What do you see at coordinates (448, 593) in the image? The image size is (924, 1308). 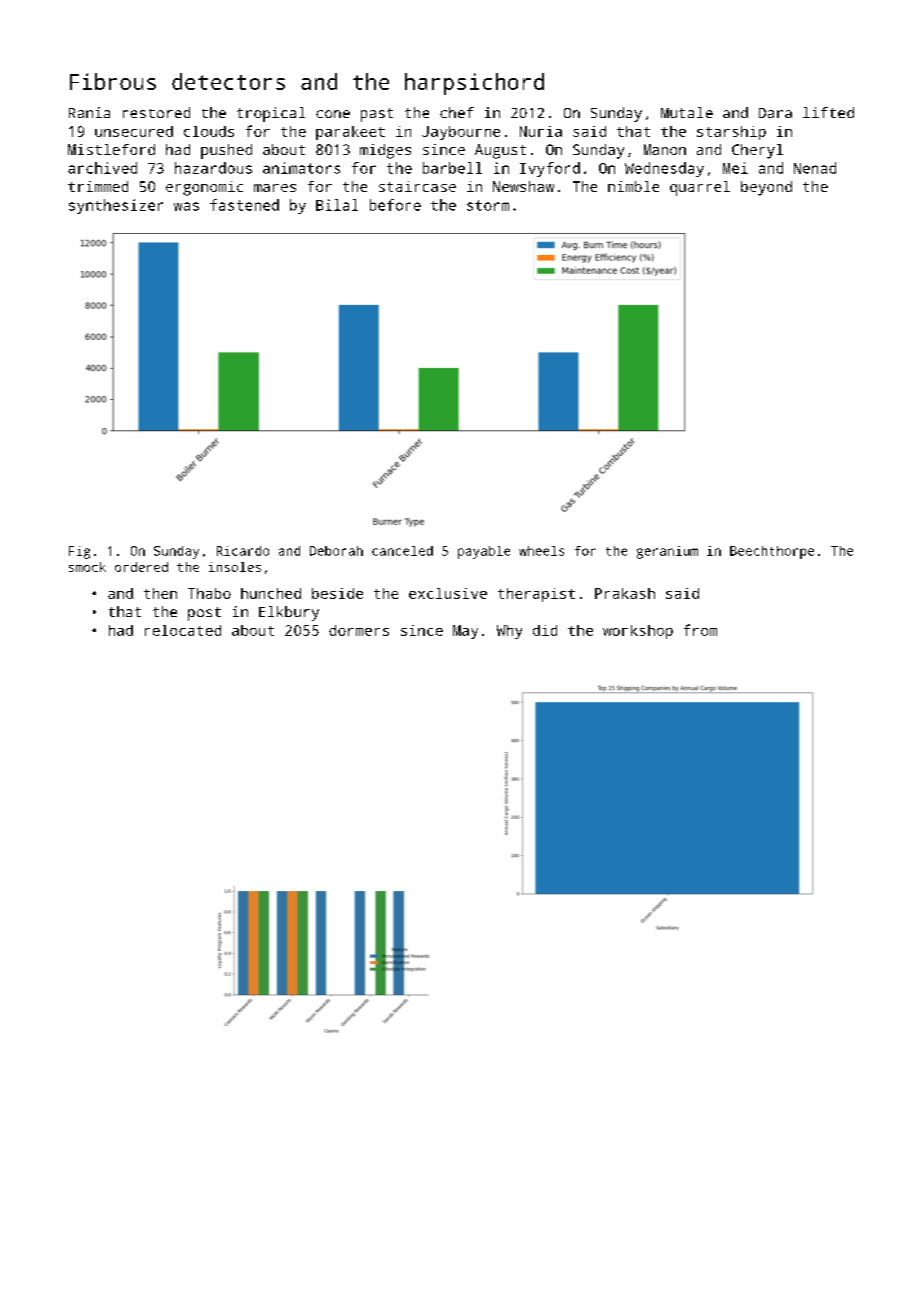 I see `exclusive` at bounding box center [448, 593].
